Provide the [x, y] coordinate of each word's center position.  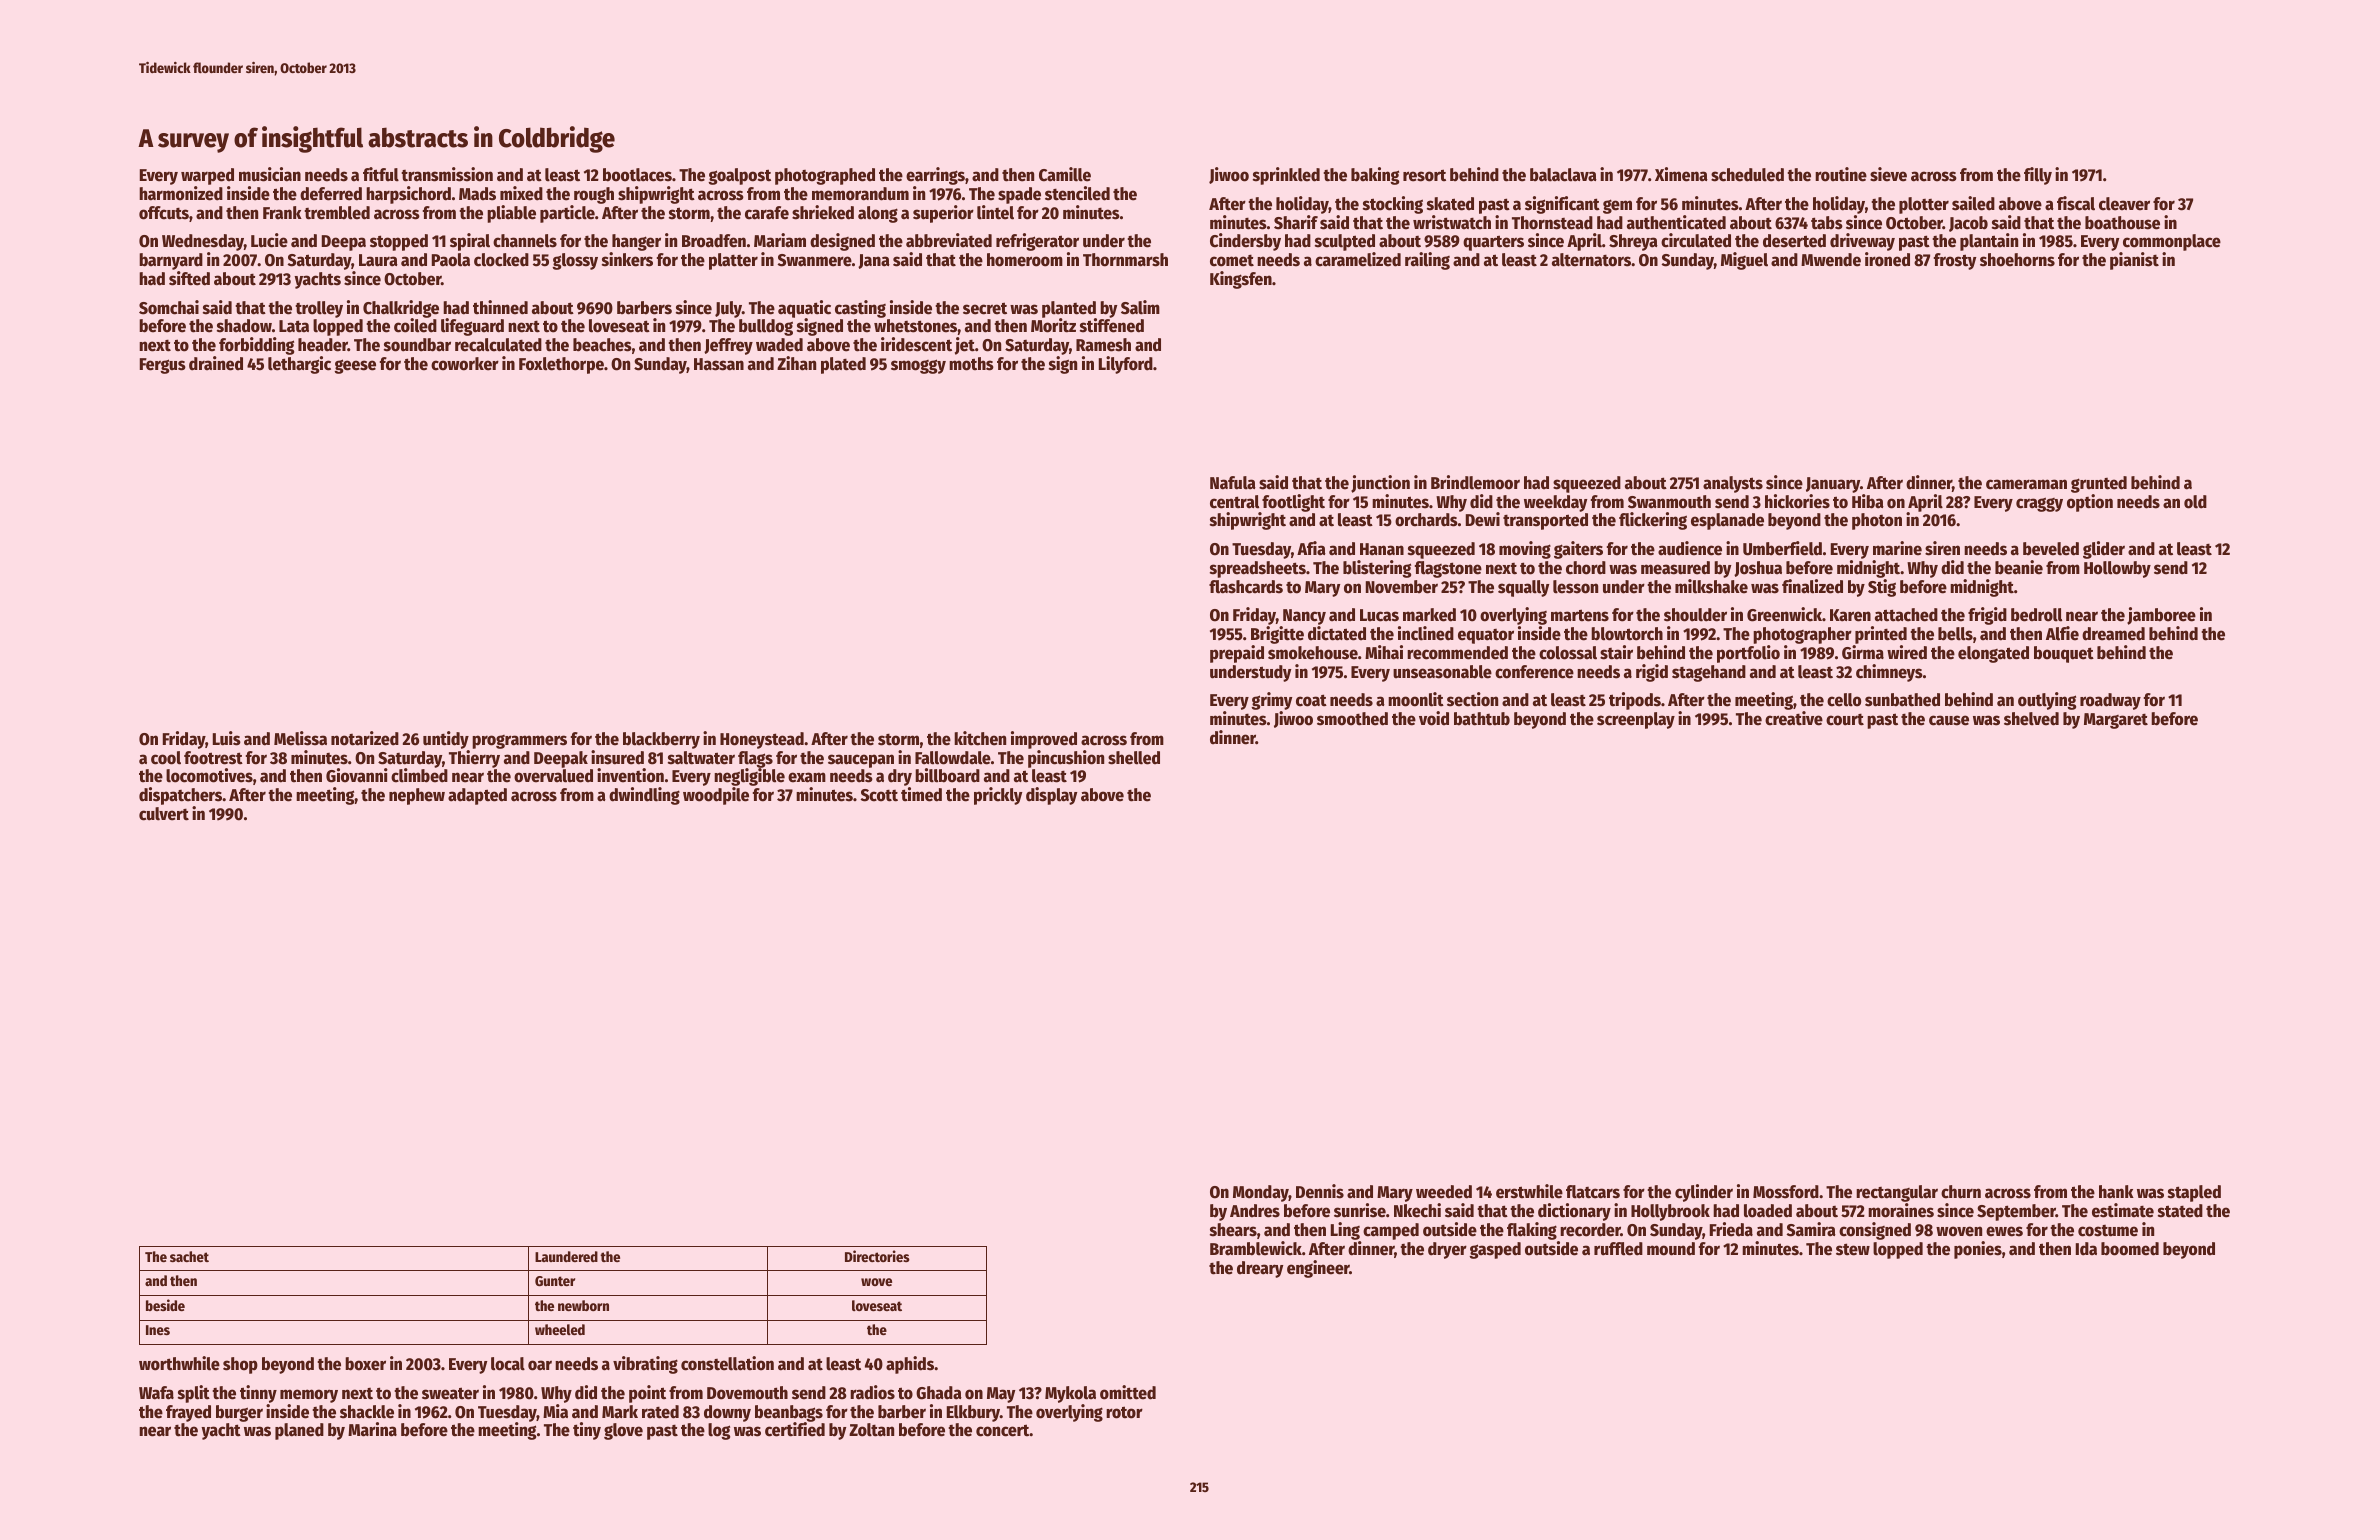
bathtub [1482, 719]
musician [270, 174]
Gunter [555, 1281]
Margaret [2116, 721]
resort [1424, 175]
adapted [477, 796]
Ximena [1681, 174]
